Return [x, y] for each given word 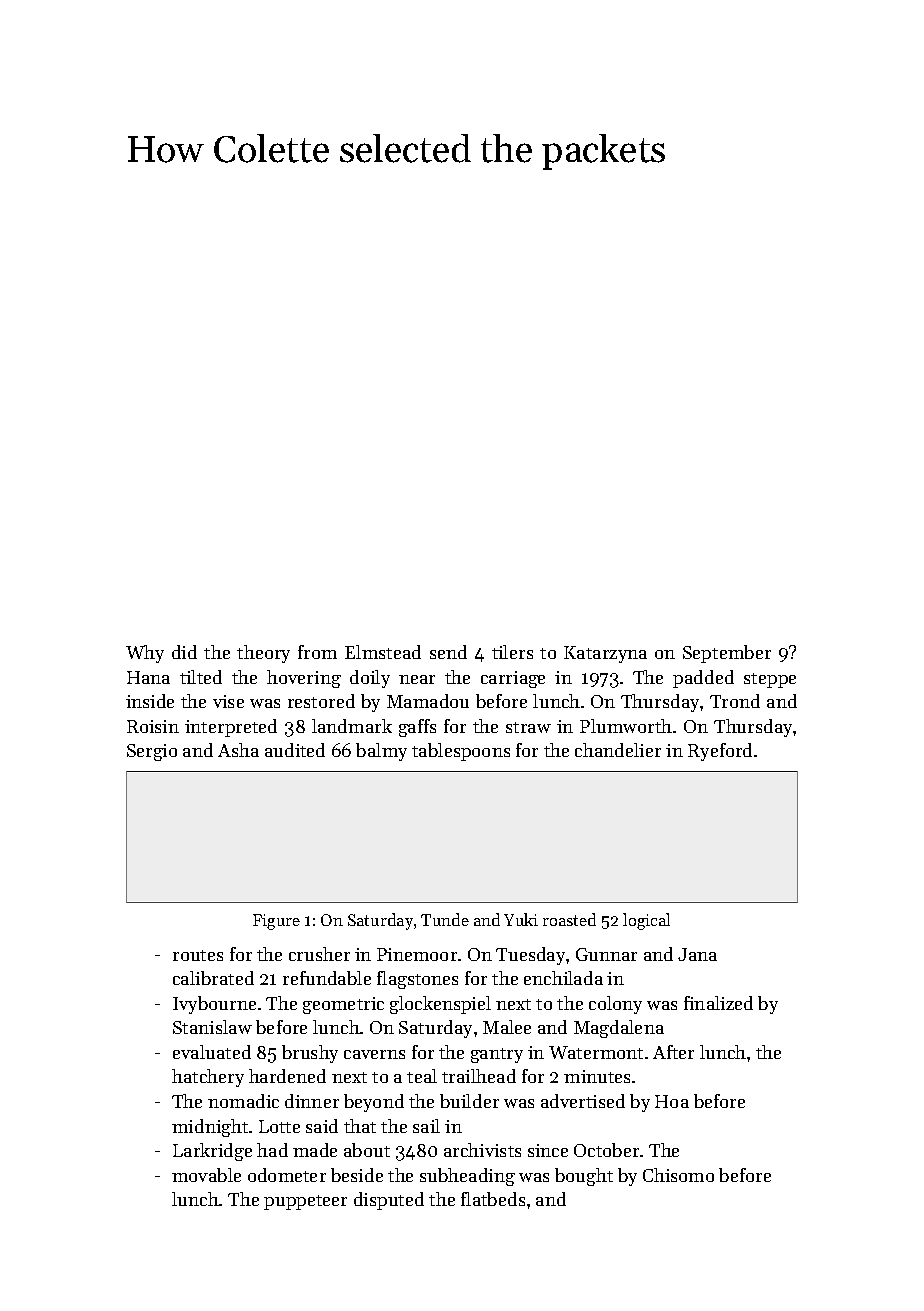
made [315, 1150]
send [448, 652]
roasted [569, 919]
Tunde [445, 919]
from [317, 652]
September [727, 654]
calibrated [213, 978]
